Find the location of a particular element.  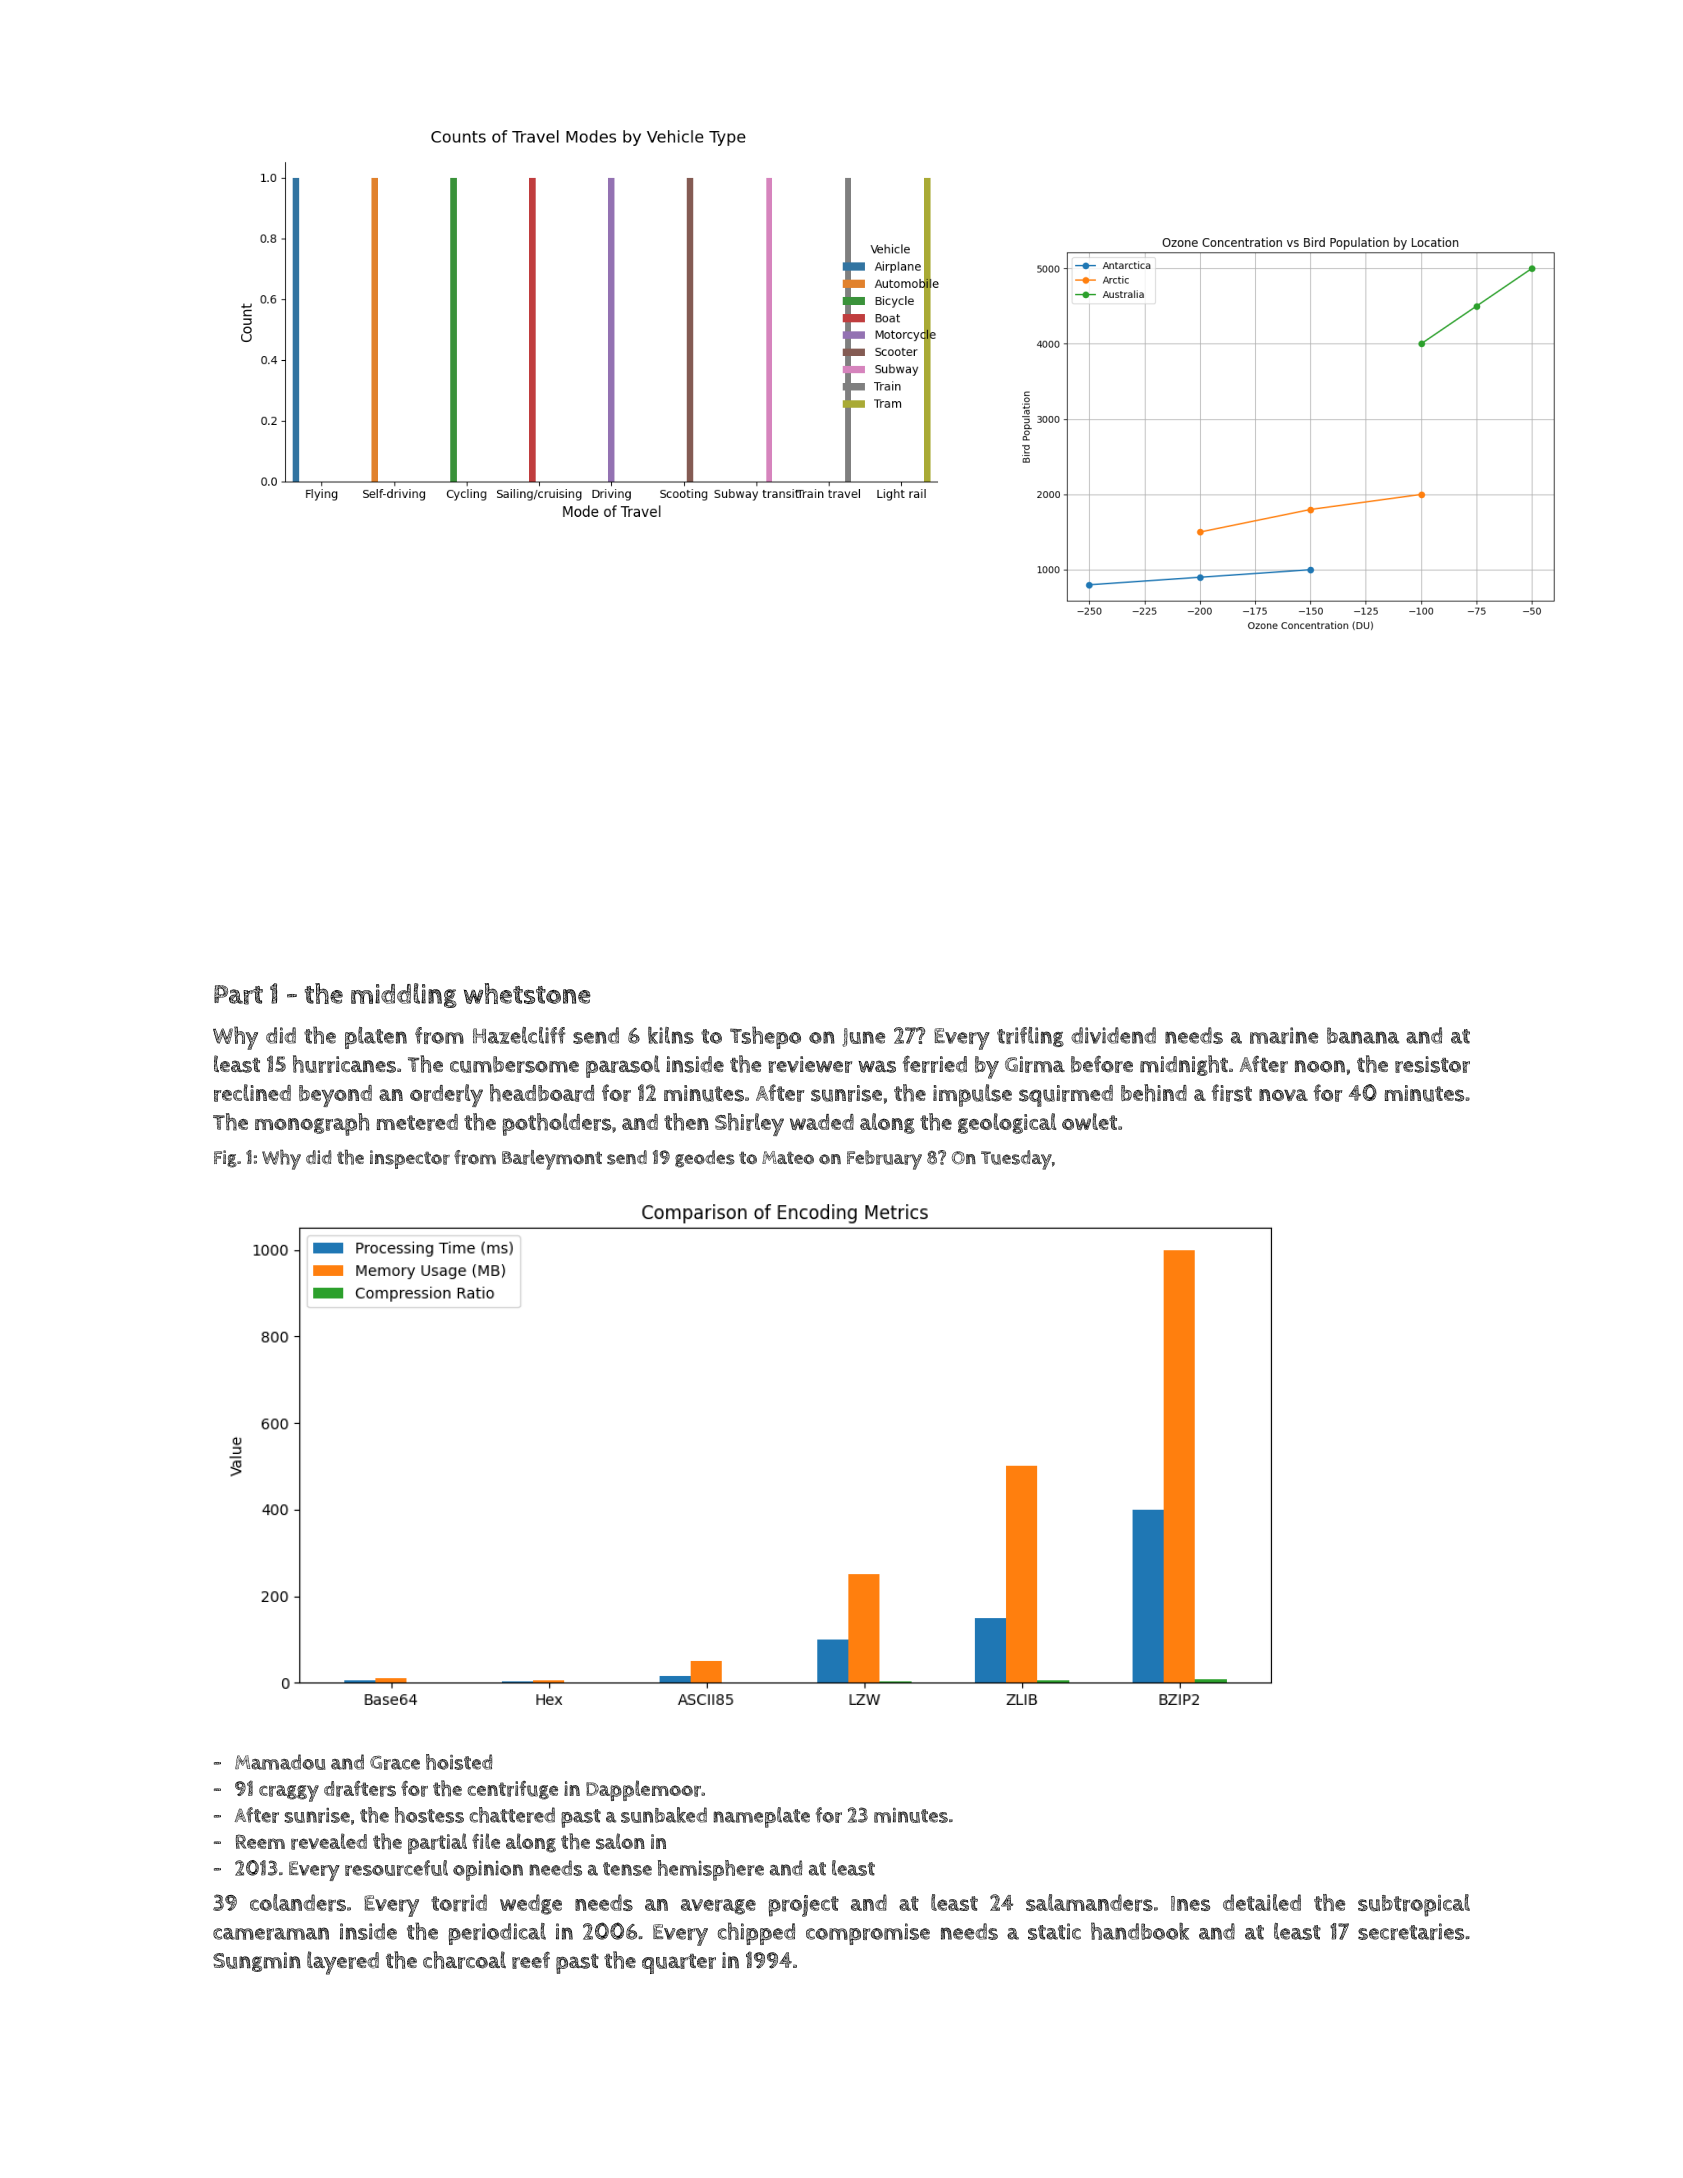

hurricanes is located at coordinates (344, 1064).
